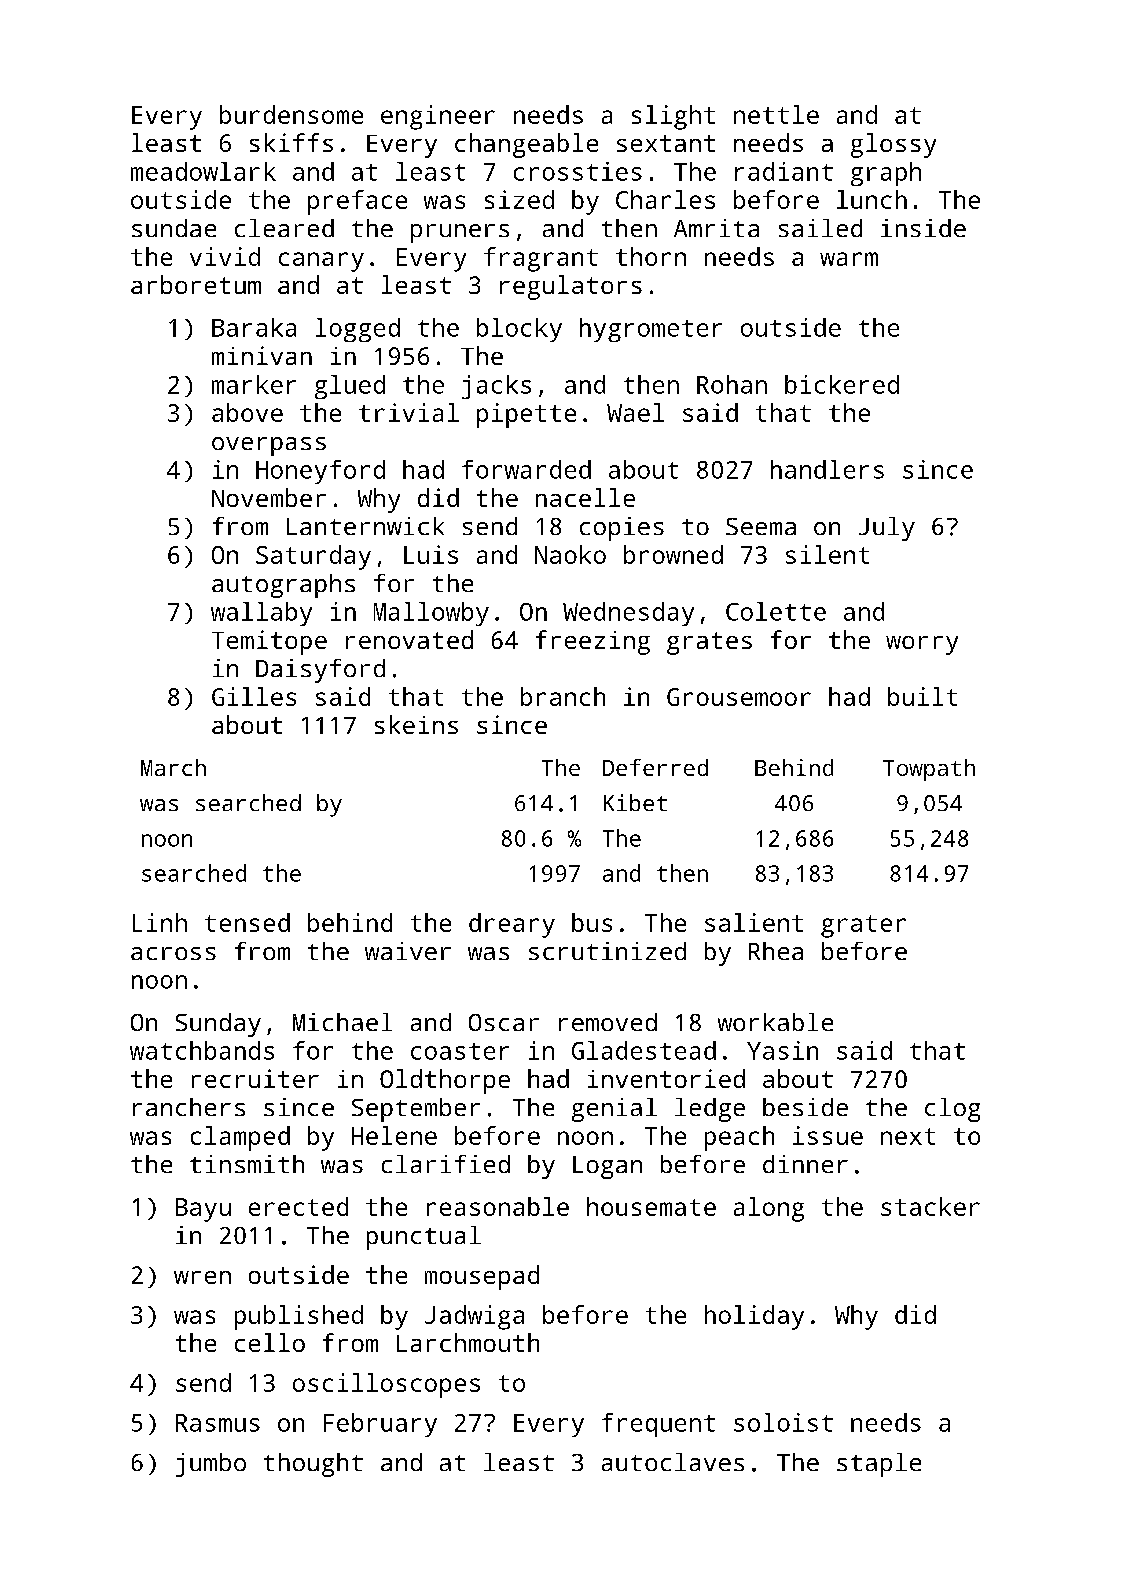  What do you see at coordinates (468, 1342) in the screenshot?
I see `Larchmouth` at bounding box center [468, 1342].
